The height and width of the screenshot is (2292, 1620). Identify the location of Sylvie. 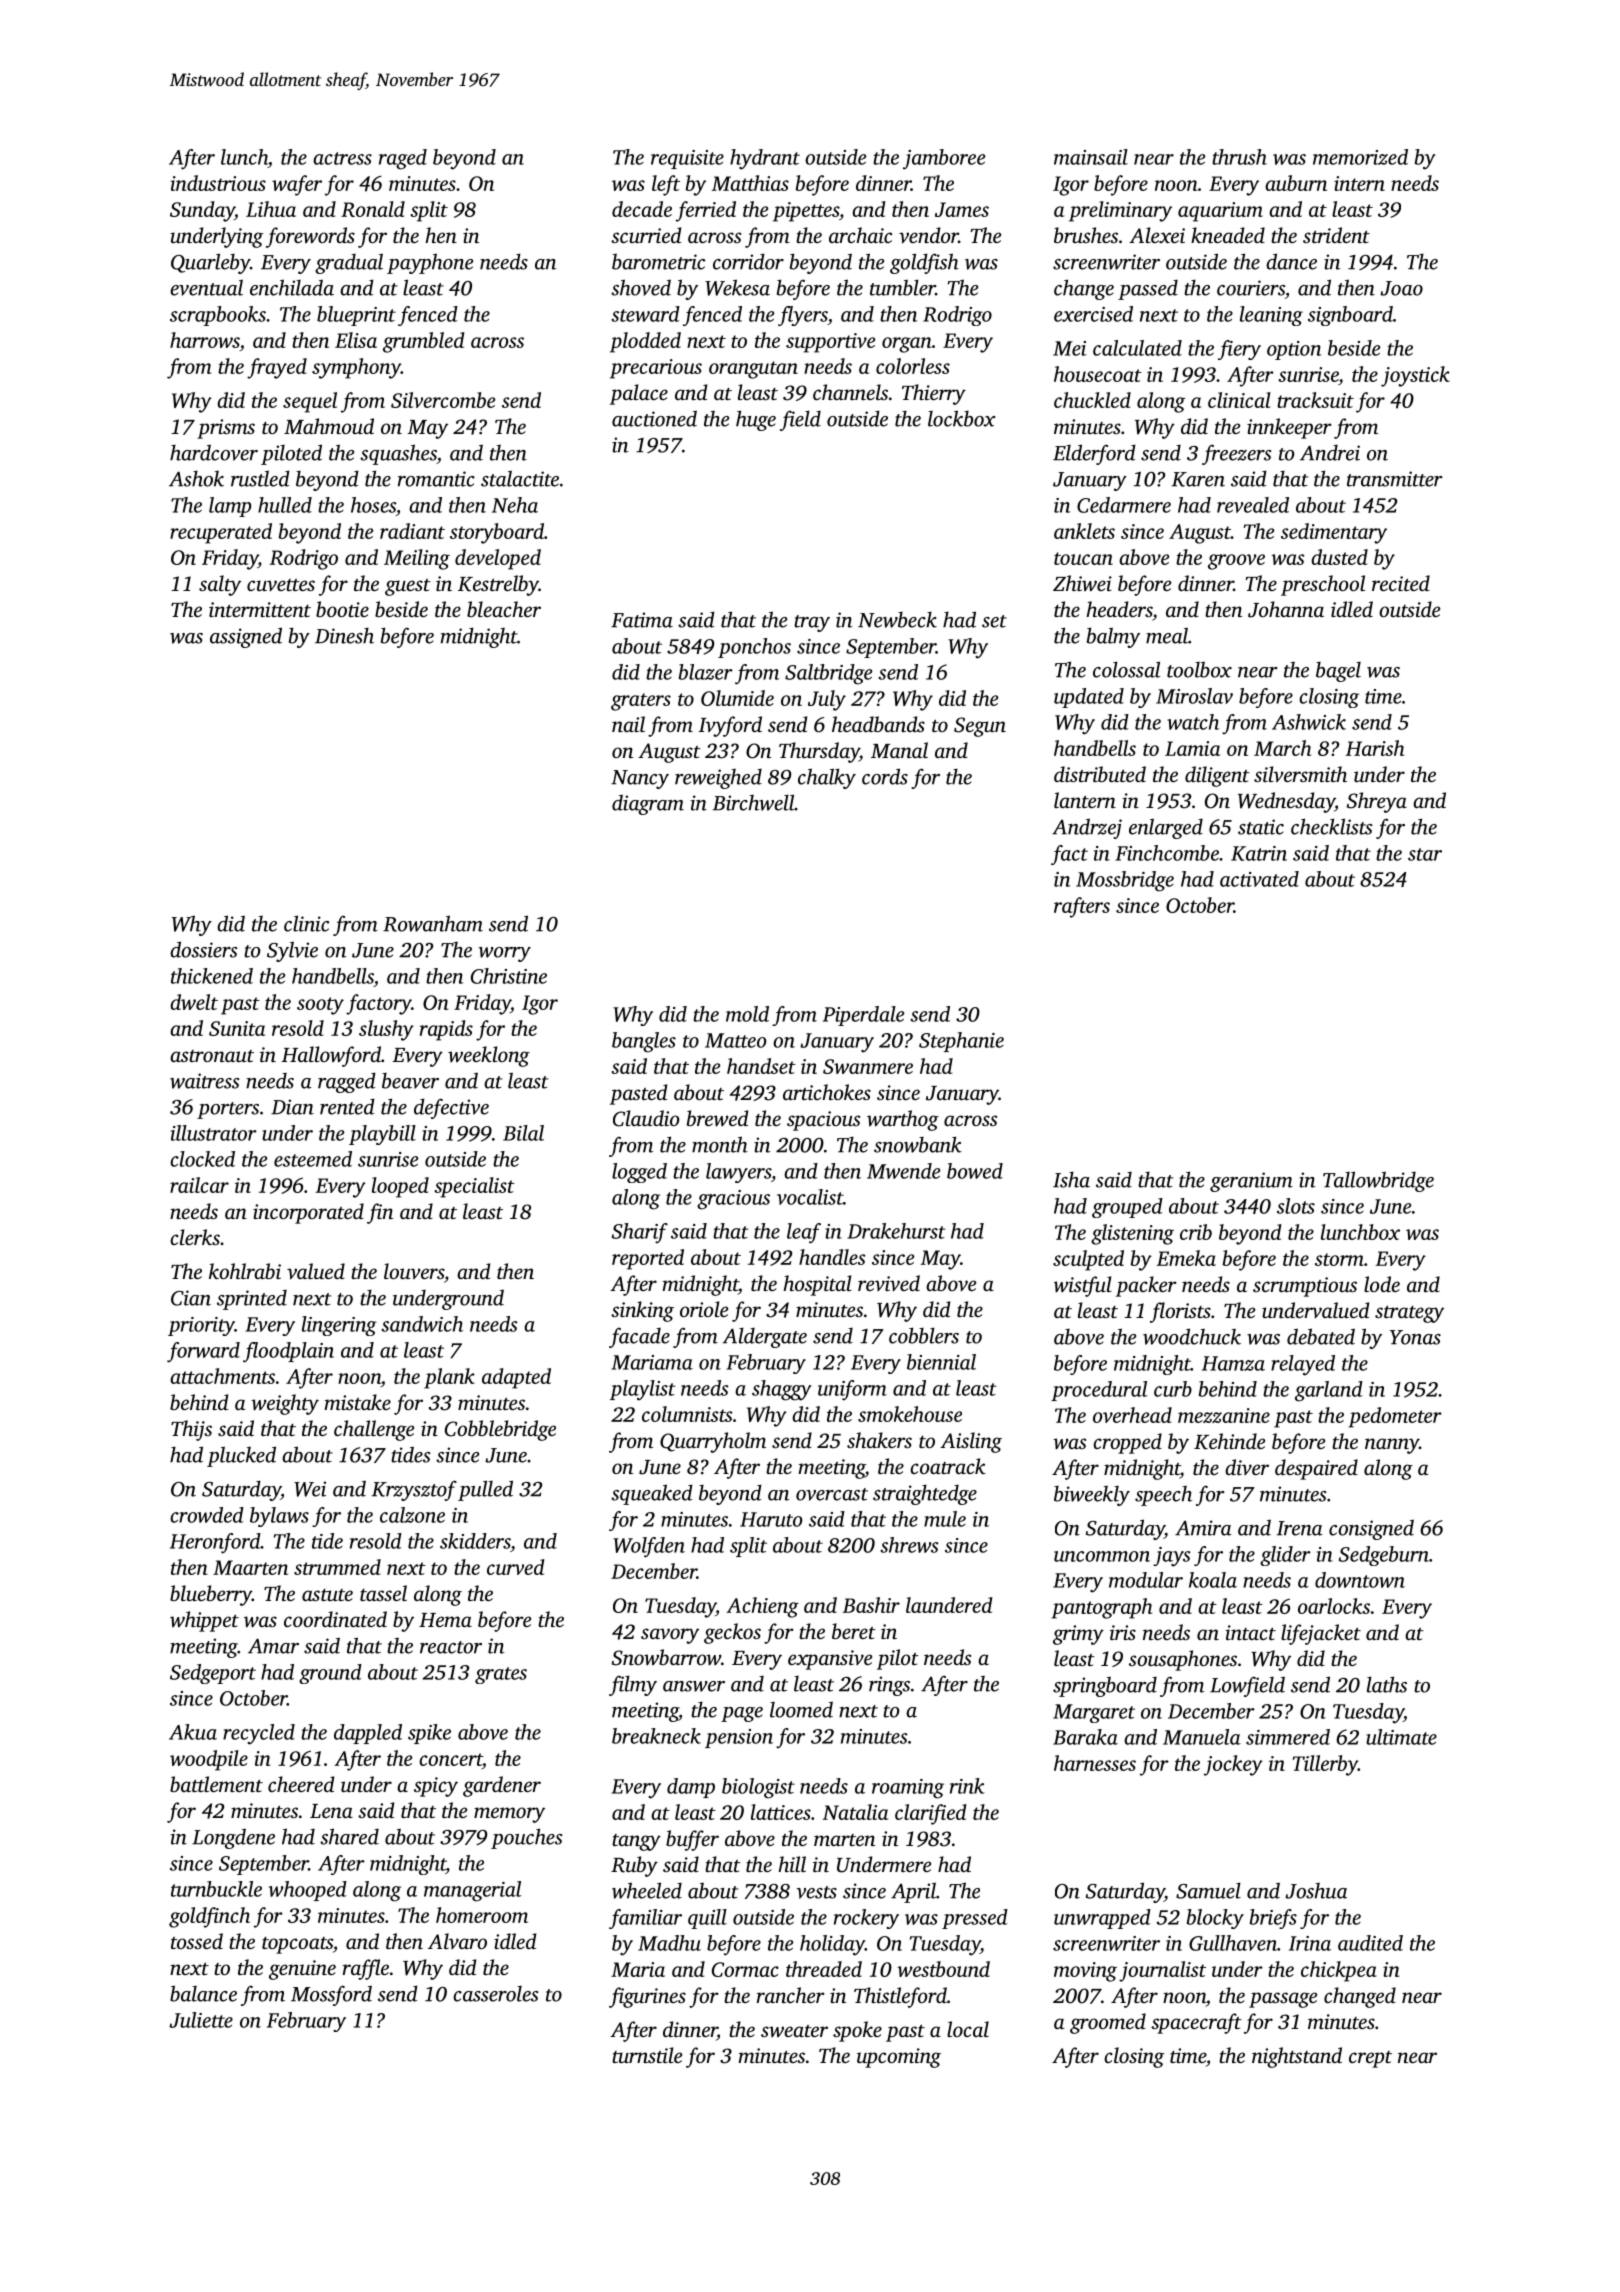
(292, 951).
